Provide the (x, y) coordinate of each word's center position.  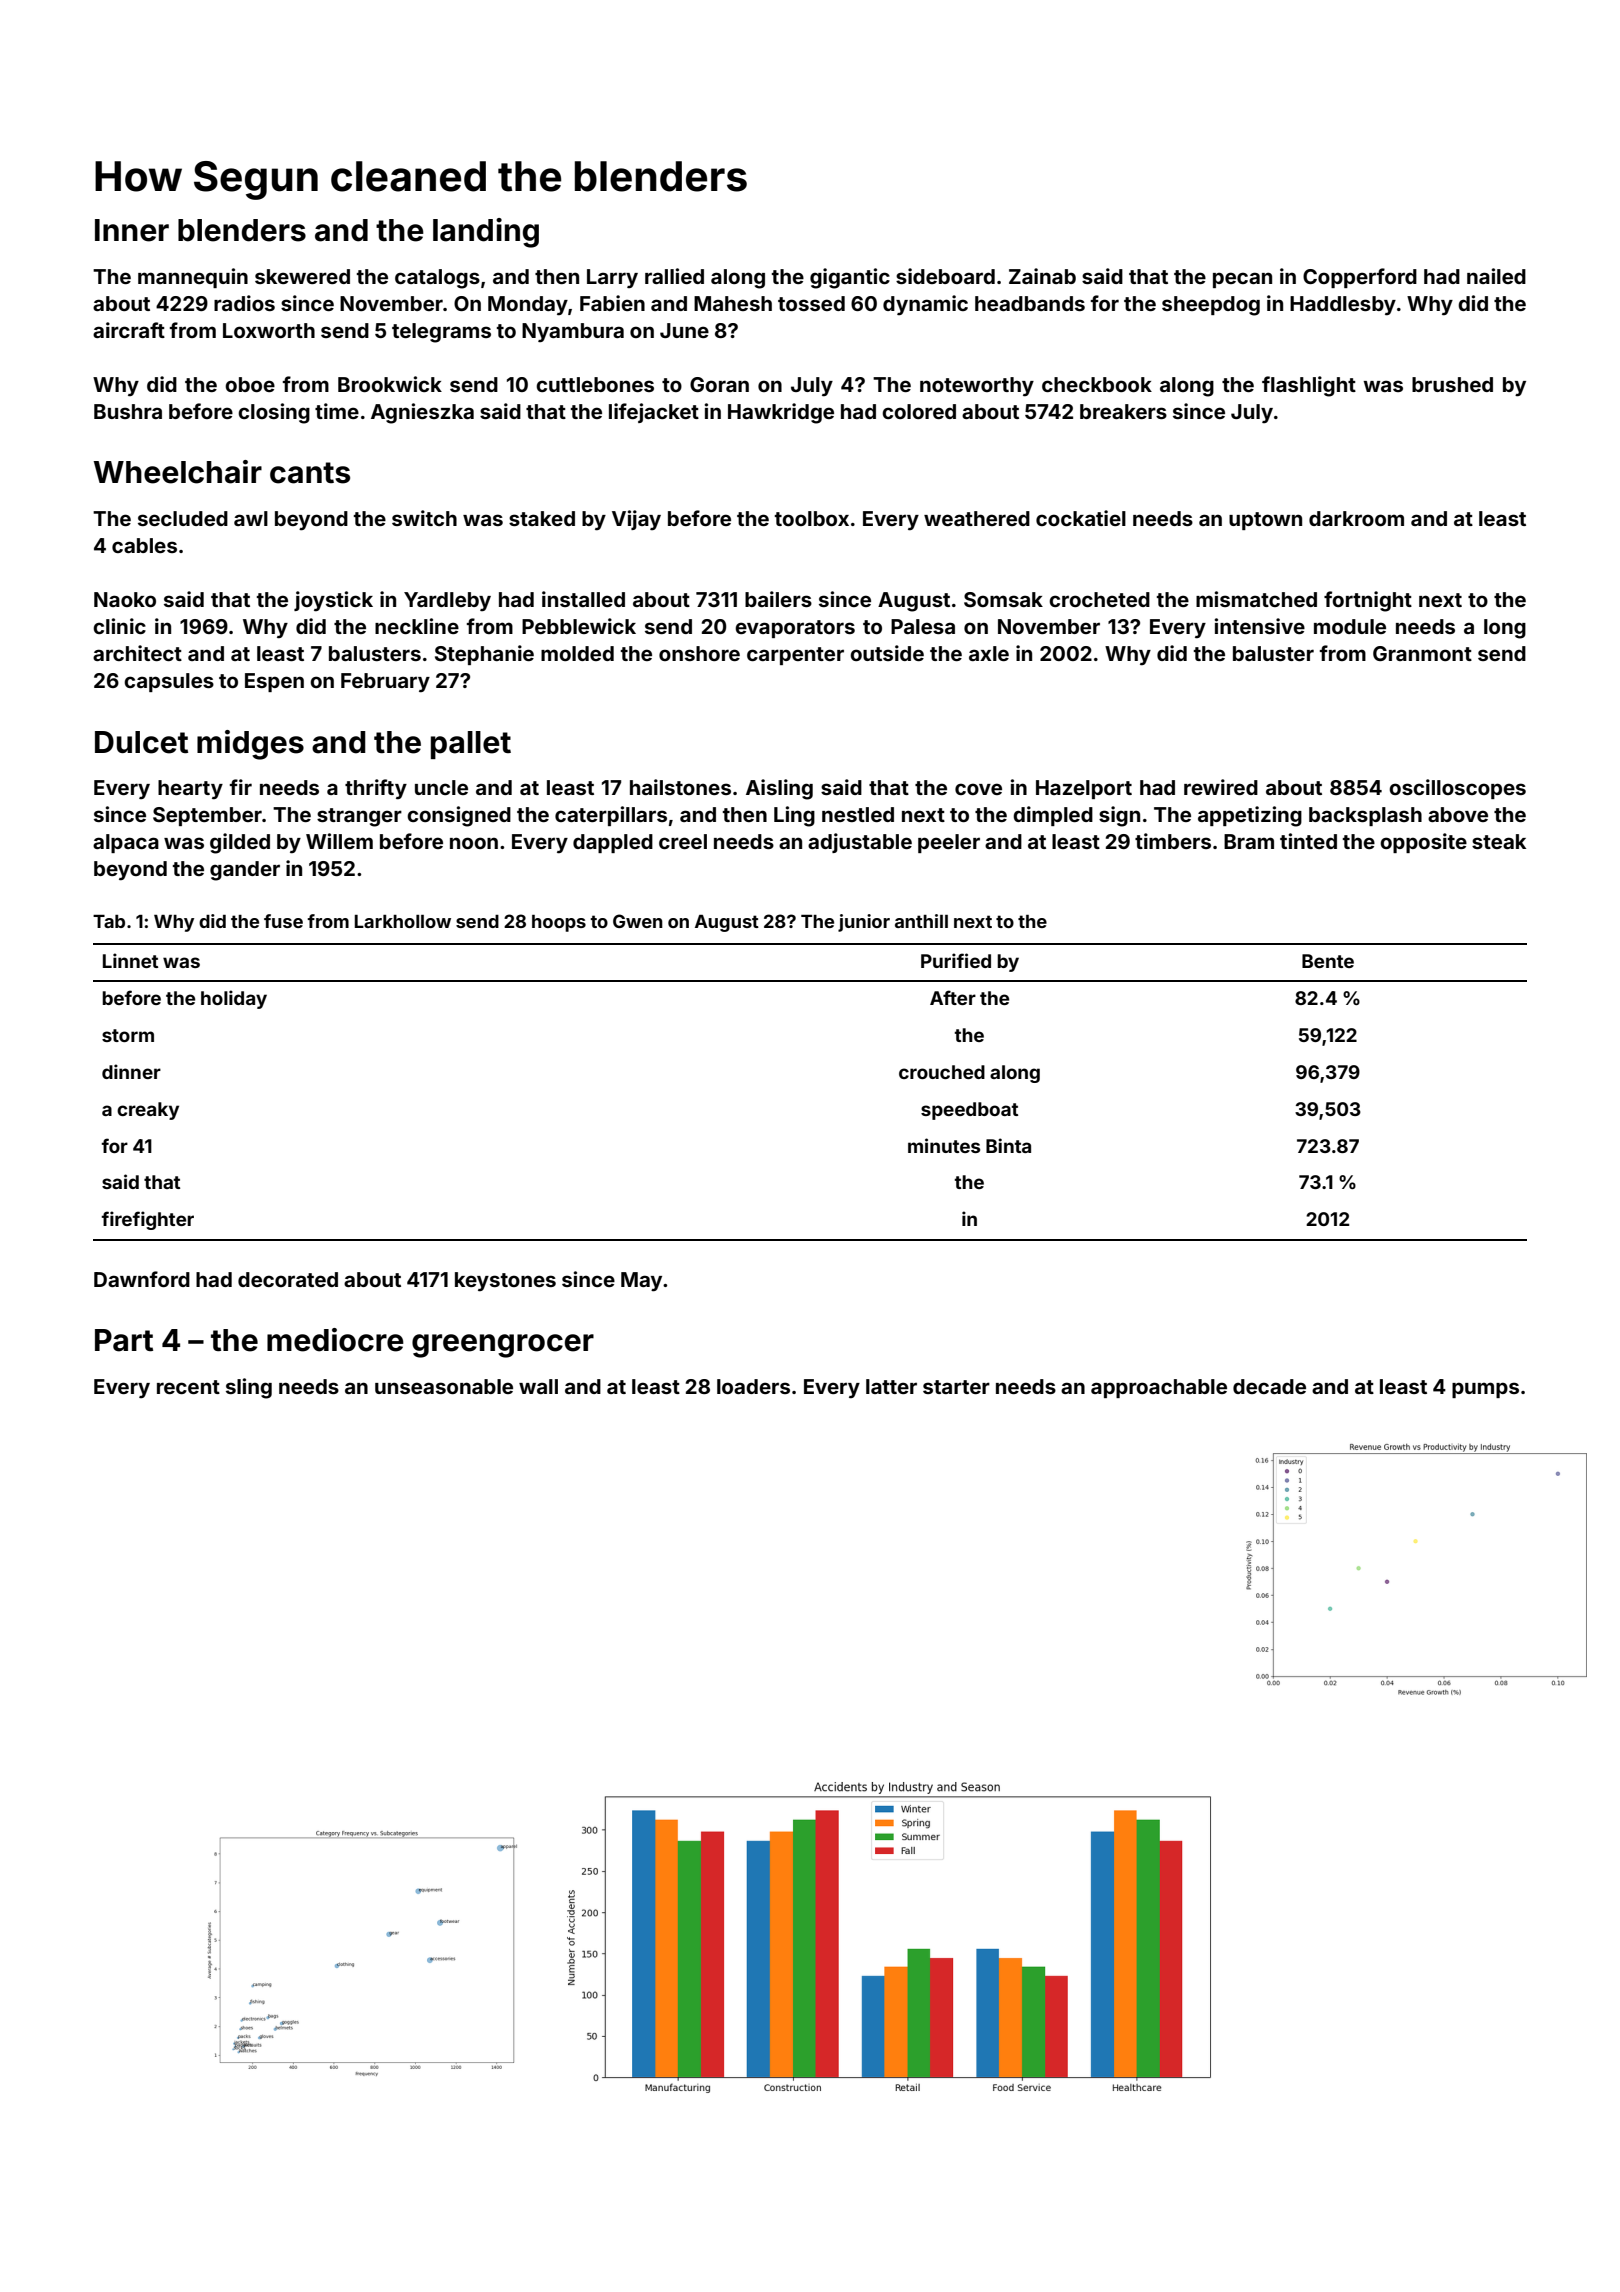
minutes (944, 1145)
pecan (1242, 280)
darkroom (1356, 518)
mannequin (193, 278)
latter (891, 1386)
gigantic (850, 278)
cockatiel (1081, 518)
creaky (148, 1111)
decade (1269, 1386)
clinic (119, 626)
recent (188, 1387)
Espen (274, 682)
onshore (699, 653)
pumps (1485, 1390)
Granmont (1422, 653)
